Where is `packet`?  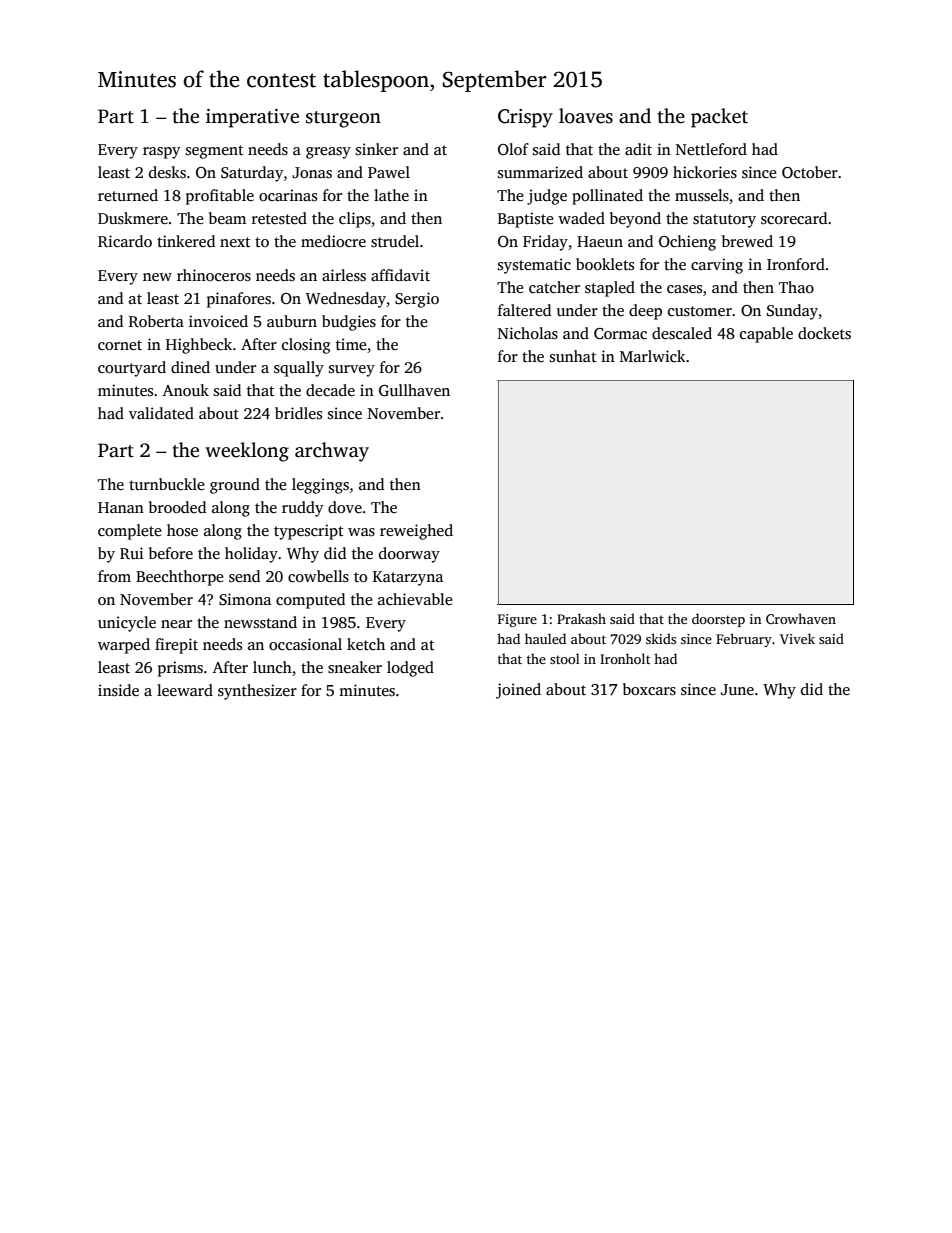
packet is located at coordinates (719, 118).
